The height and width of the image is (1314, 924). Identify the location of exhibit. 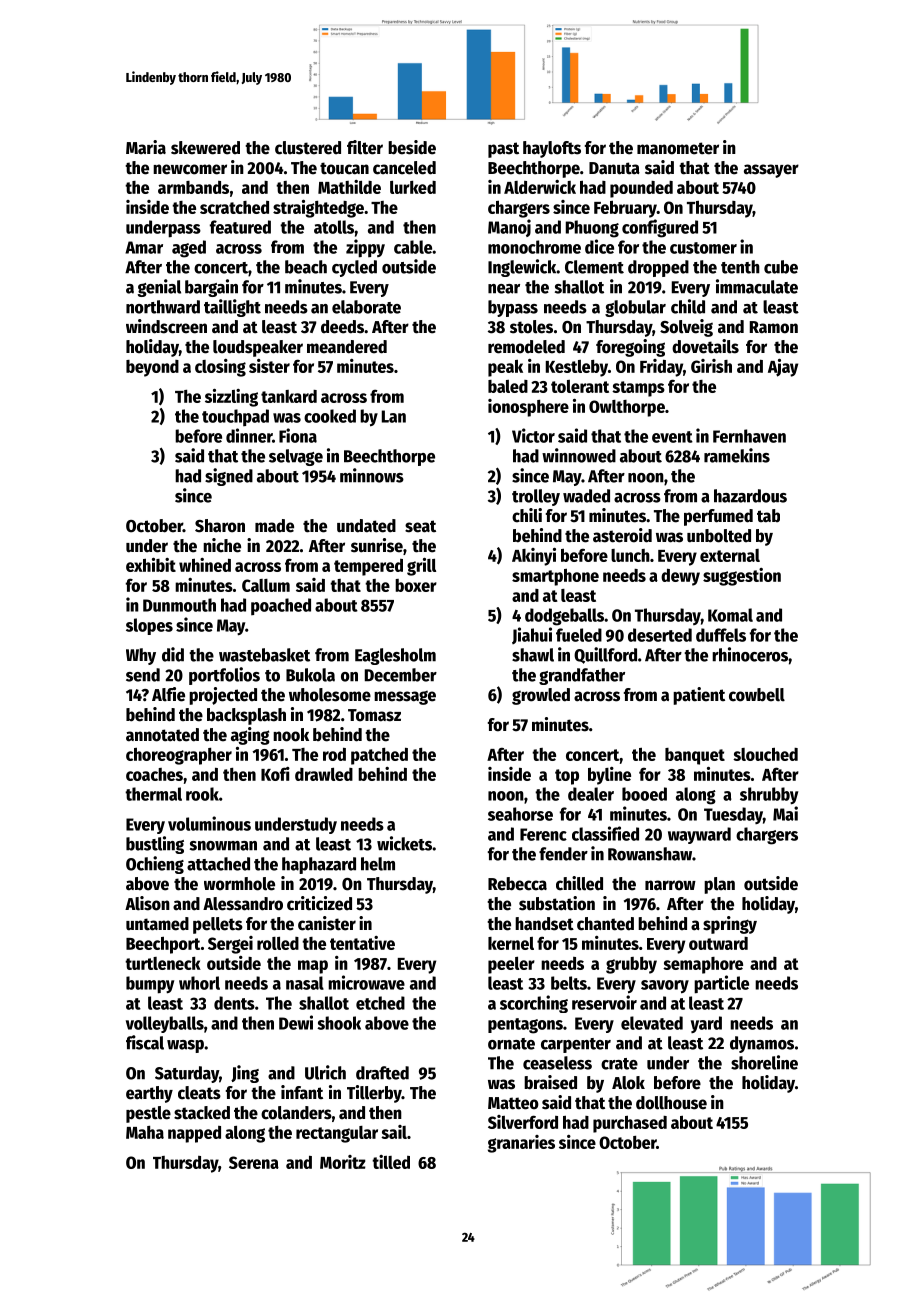
(151, 565).
